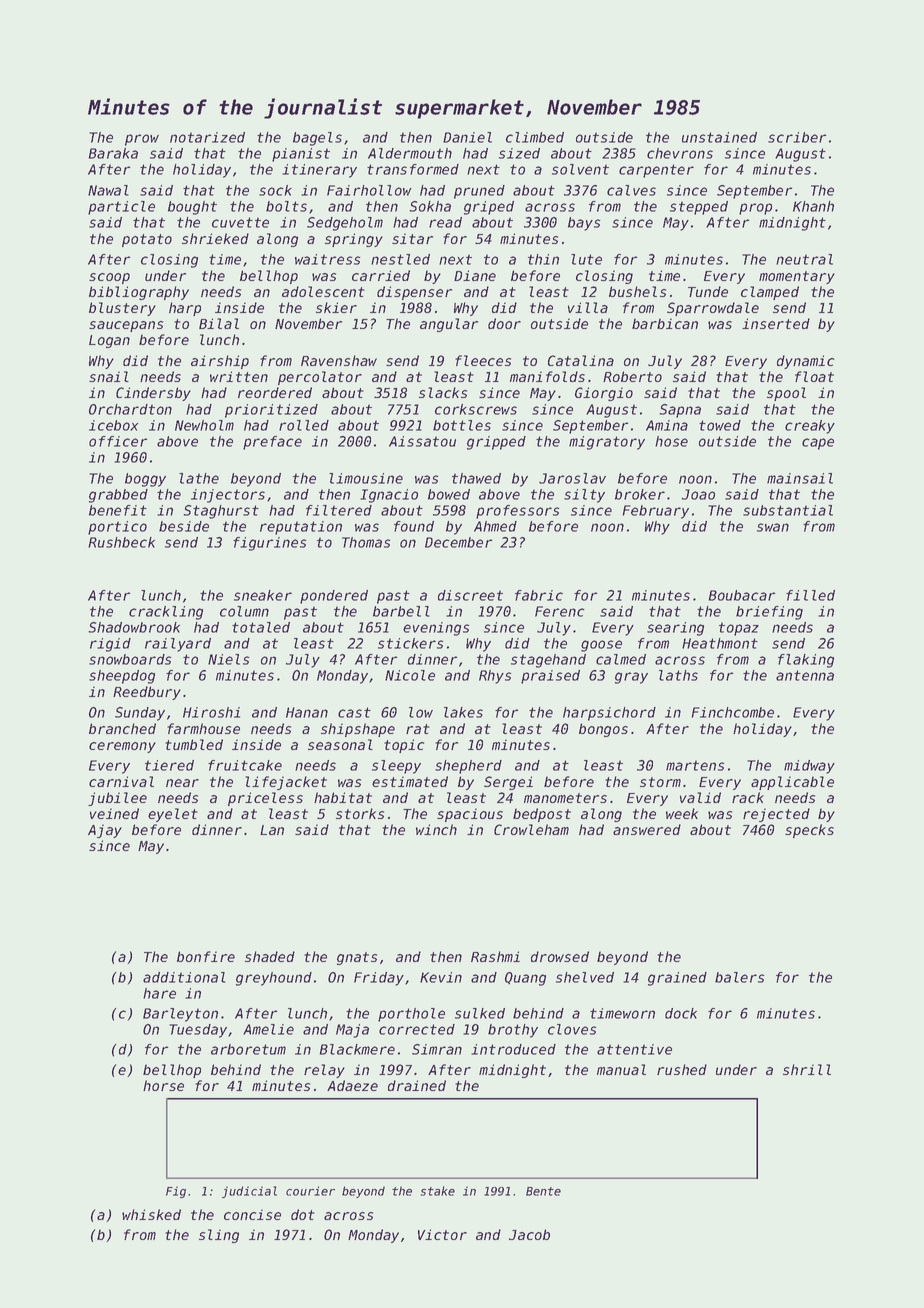  What do you see at coordinates (203, 728) in the page?
I see `farmhouse` at bounding box center [203, 728].
